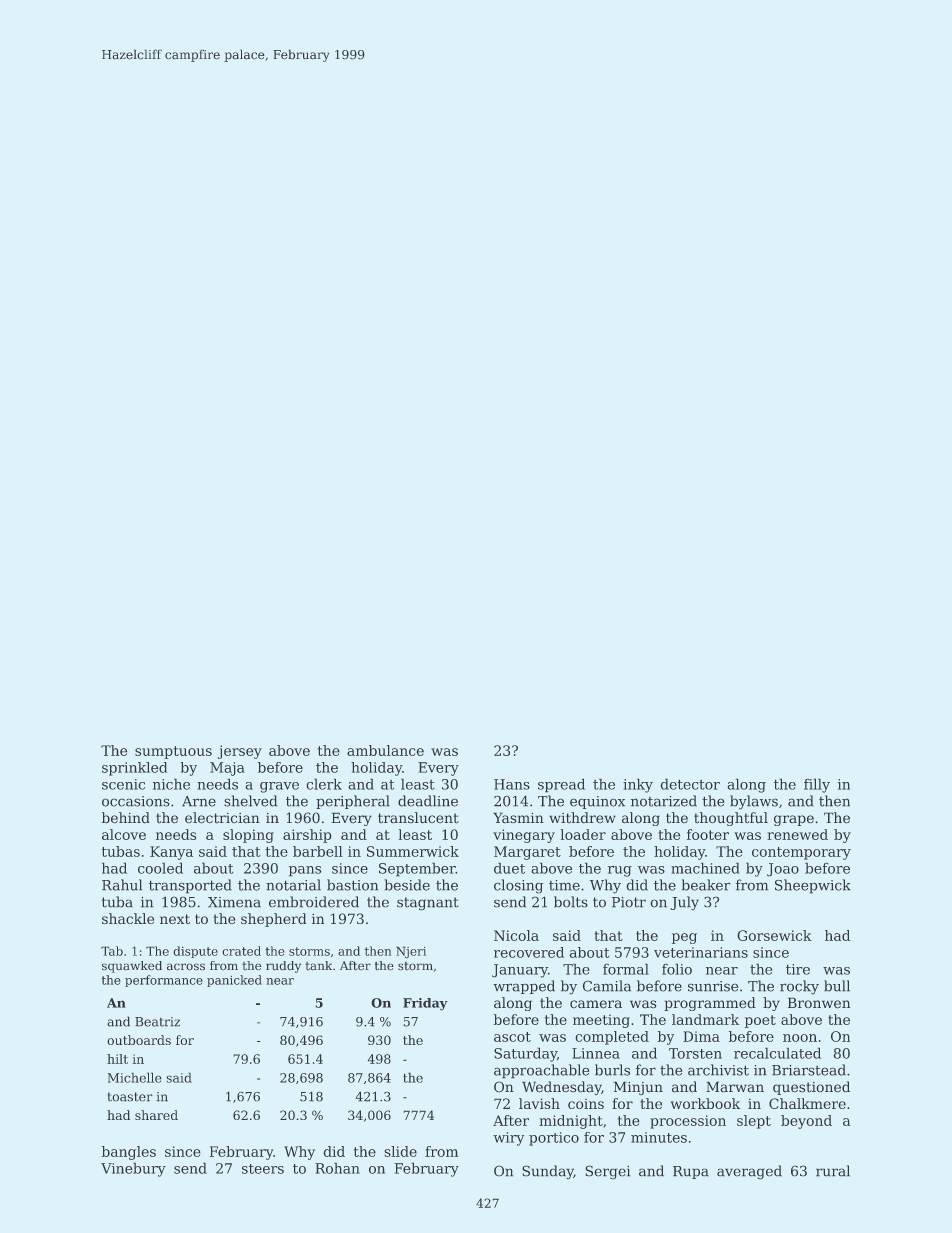 The height and width of the document is (1233, 952). What do you see at coordinates (801, 853) in the document?
I see `contemporary` at bounding box center [801, 853].
